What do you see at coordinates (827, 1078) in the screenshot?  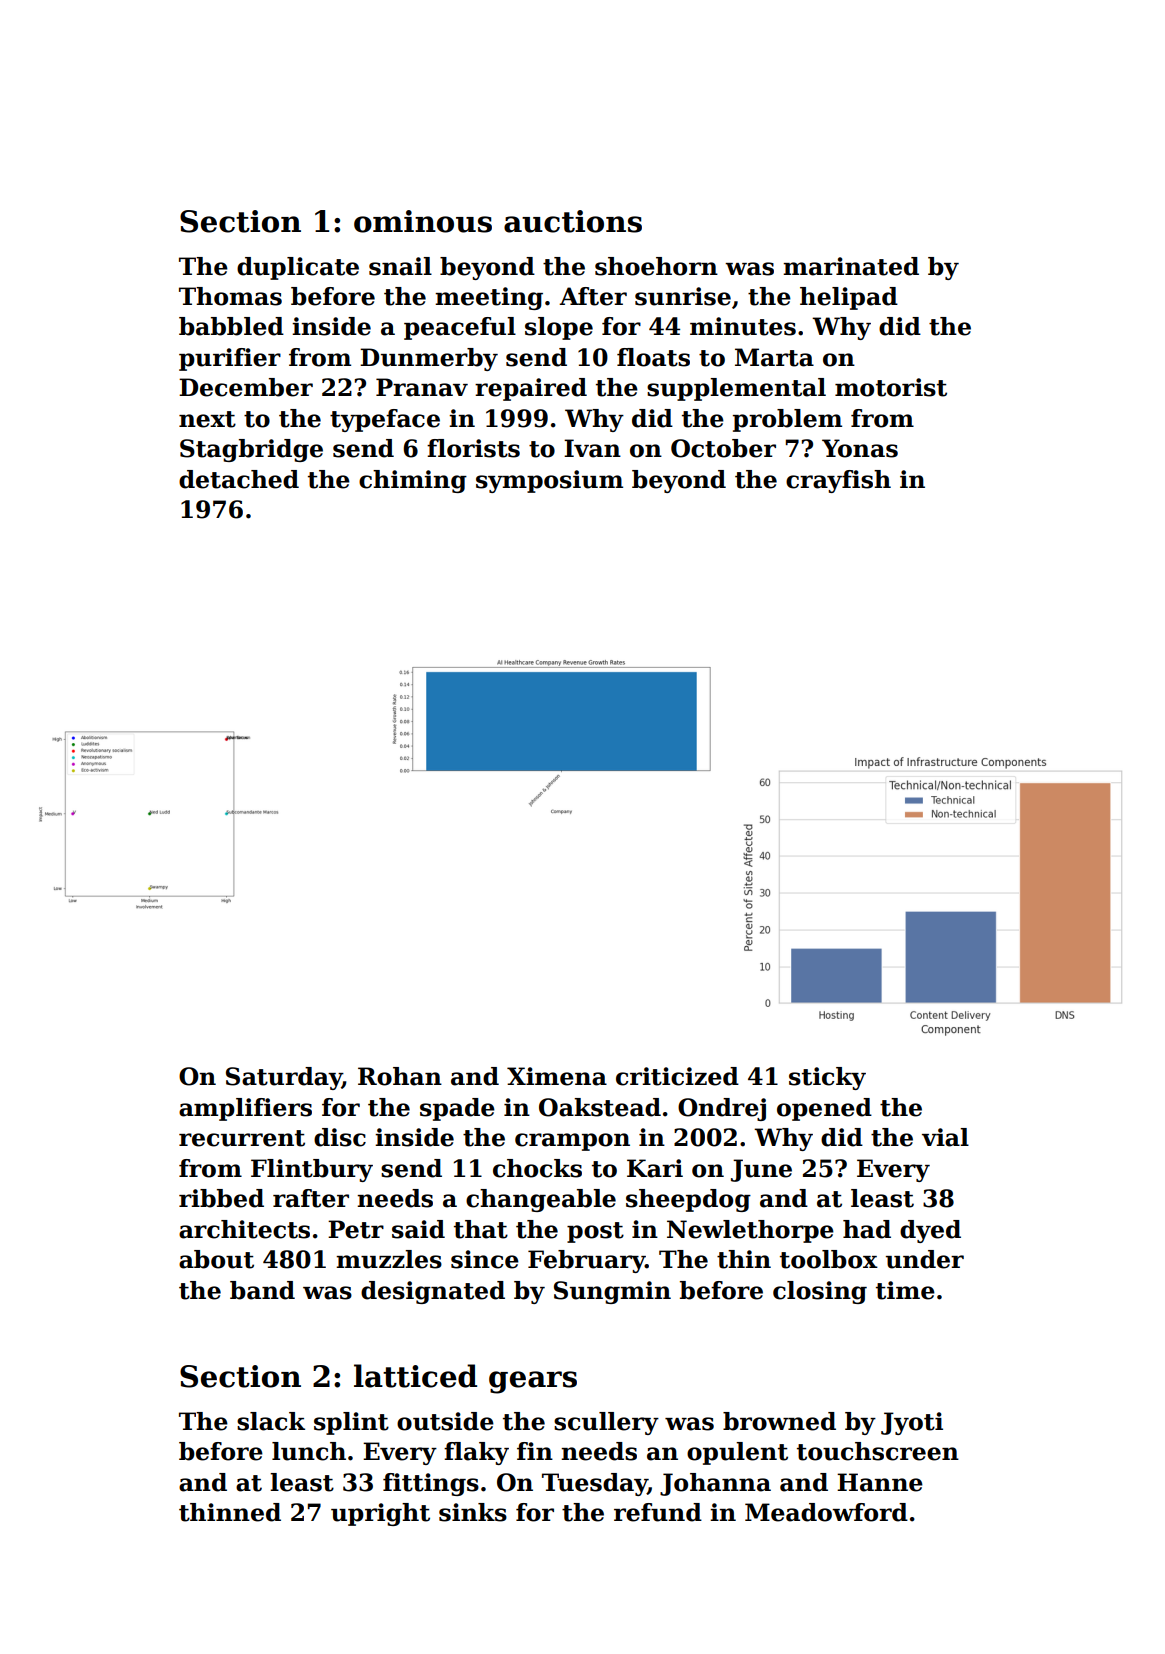 I see `sticky` at bounding box center [827, 1078].
